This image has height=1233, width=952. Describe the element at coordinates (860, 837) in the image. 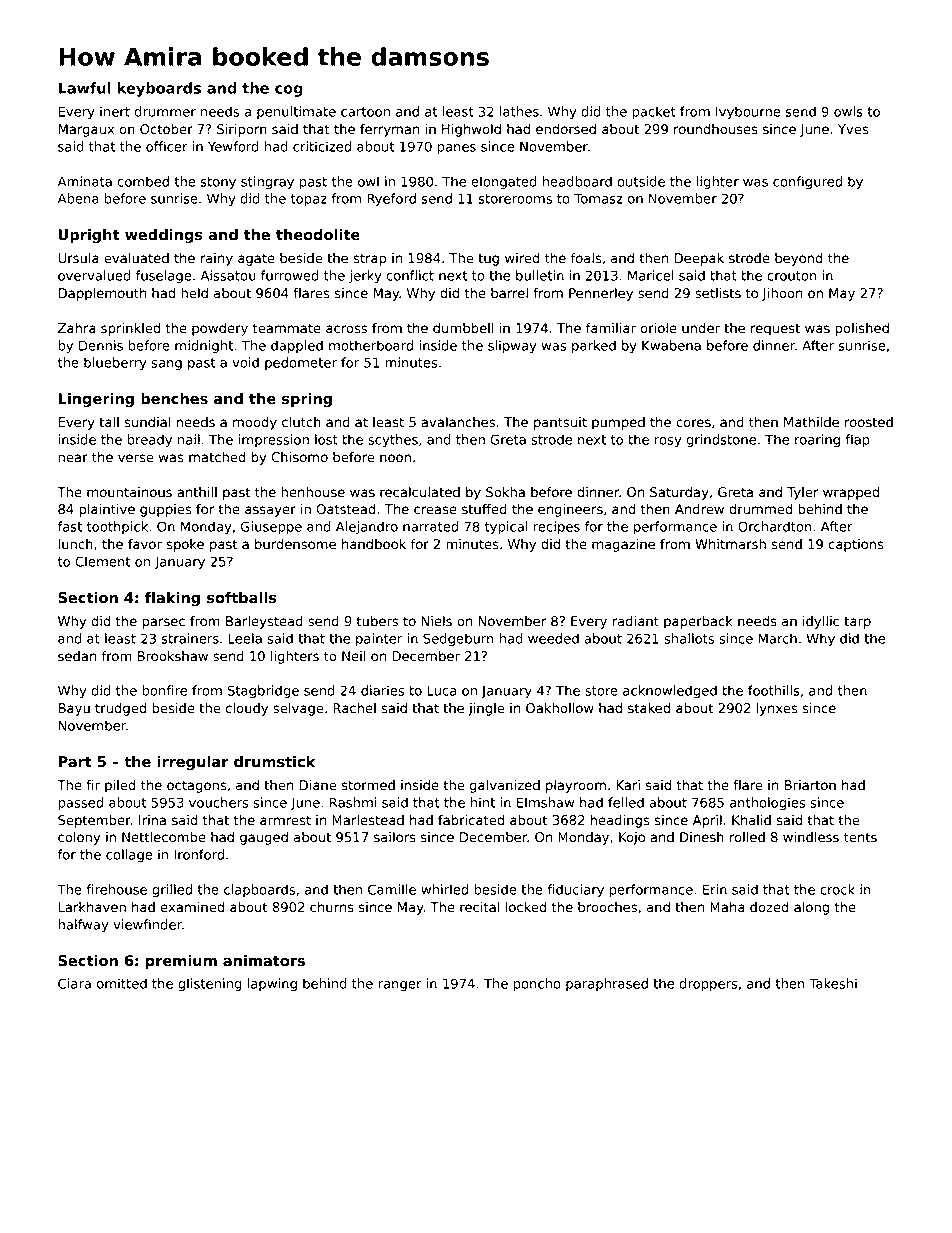

I see `tents` at that location.
